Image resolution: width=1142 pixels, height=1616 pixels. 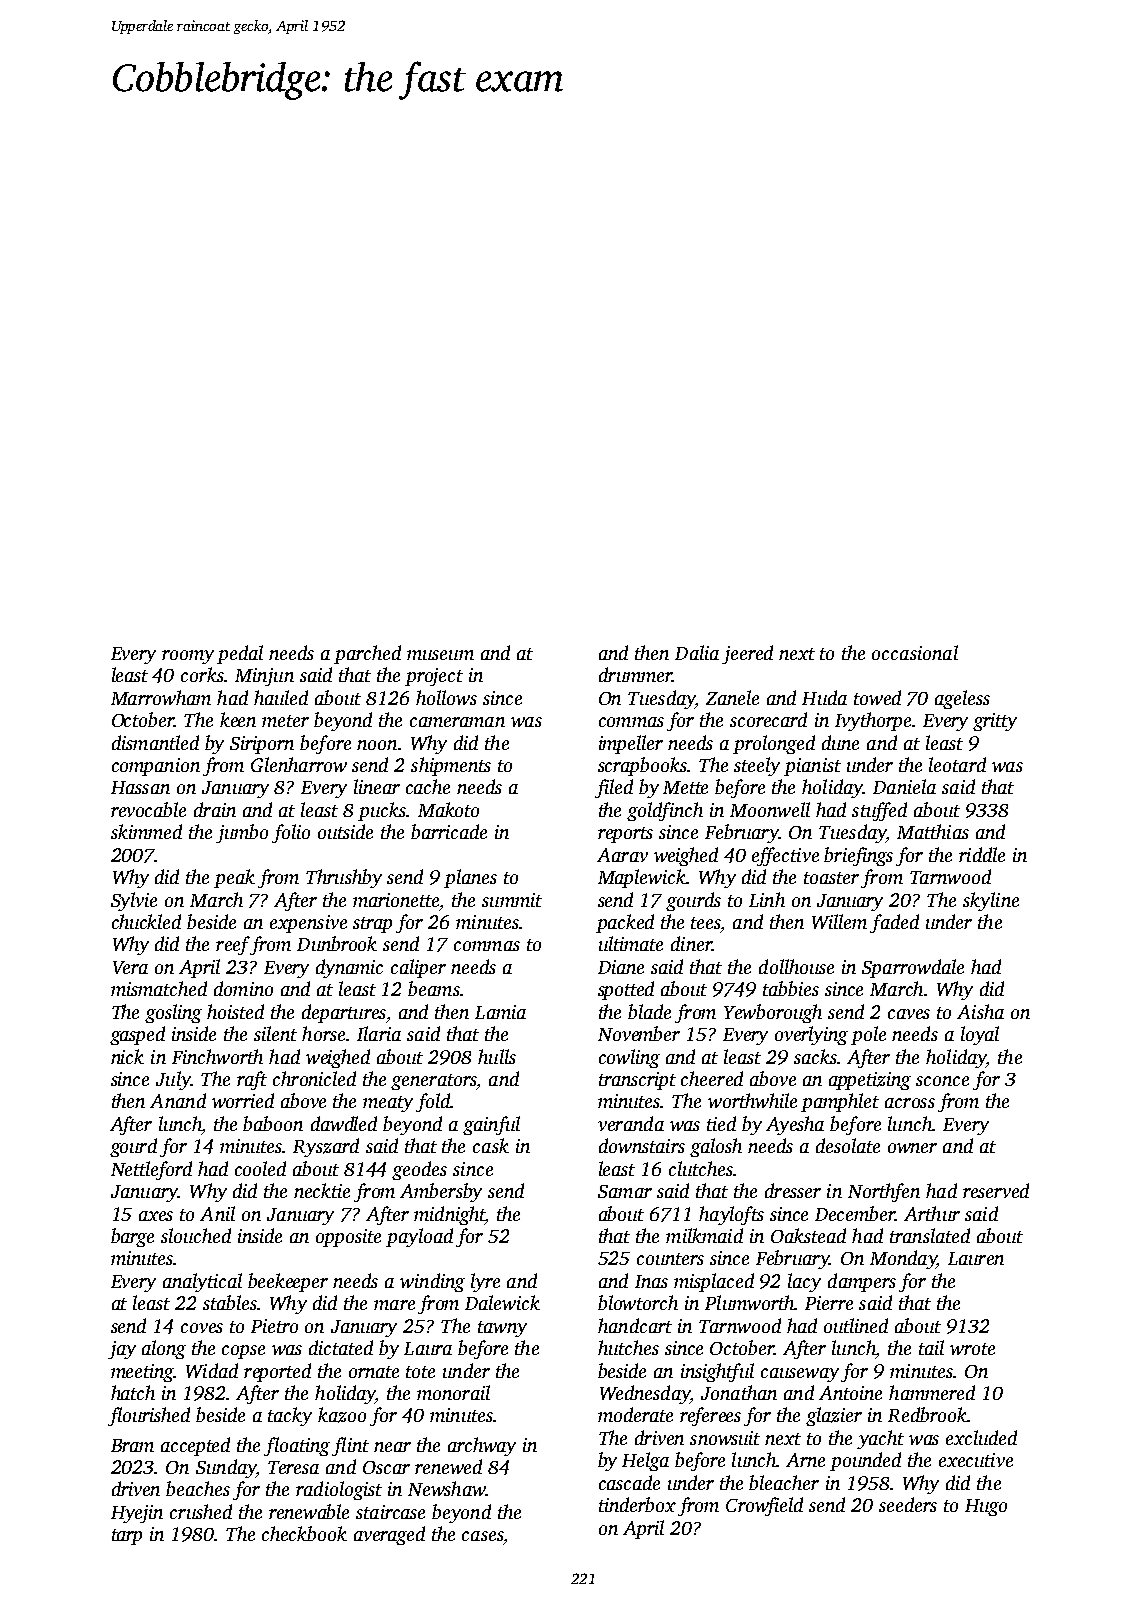 What do you see at coordinates (512, 900) in the image?
I see `summit` at bounding box center [512, 900].
